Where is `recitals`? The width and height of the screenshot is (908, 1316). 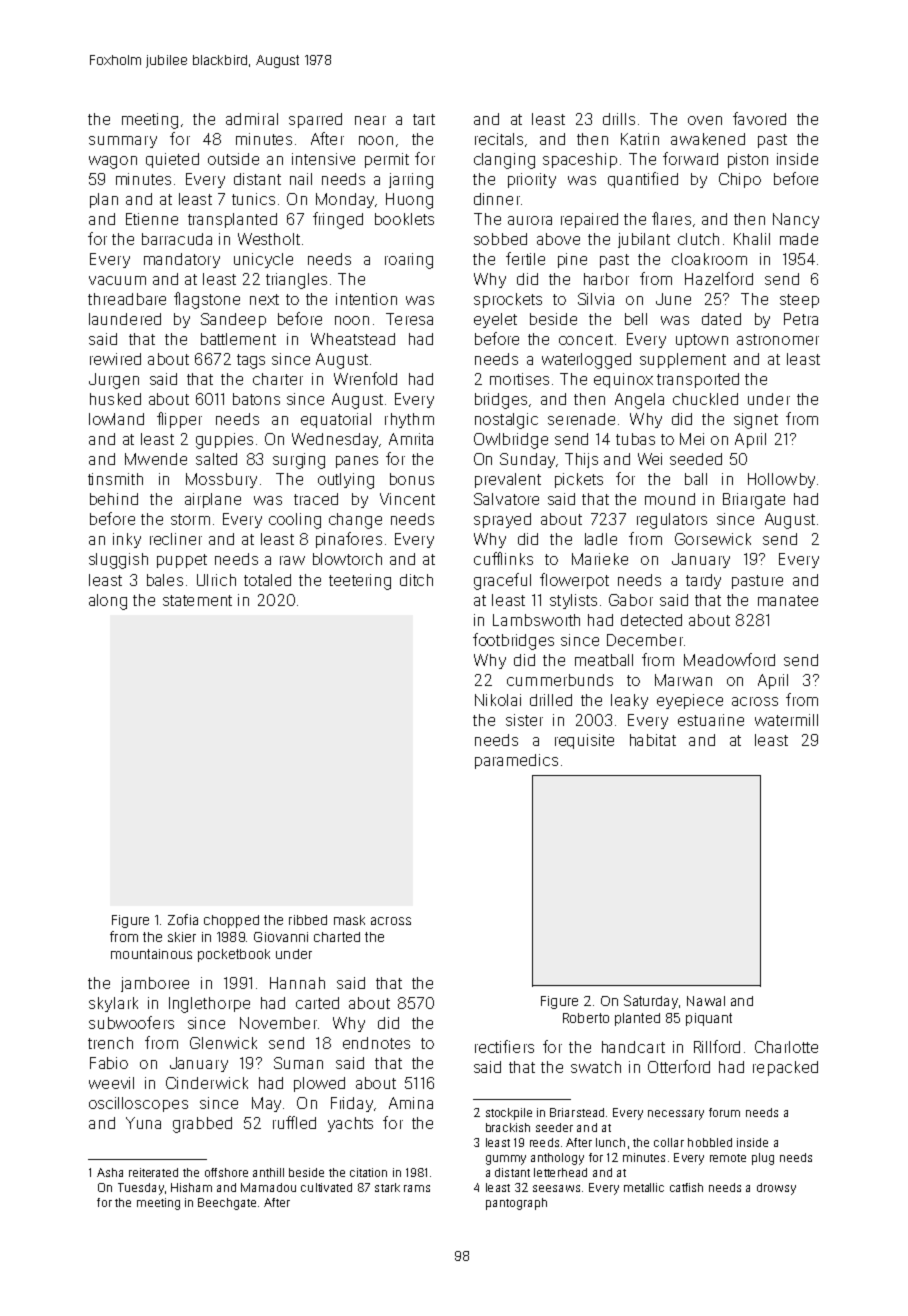 recitals is located at coordinates (499, 139).
